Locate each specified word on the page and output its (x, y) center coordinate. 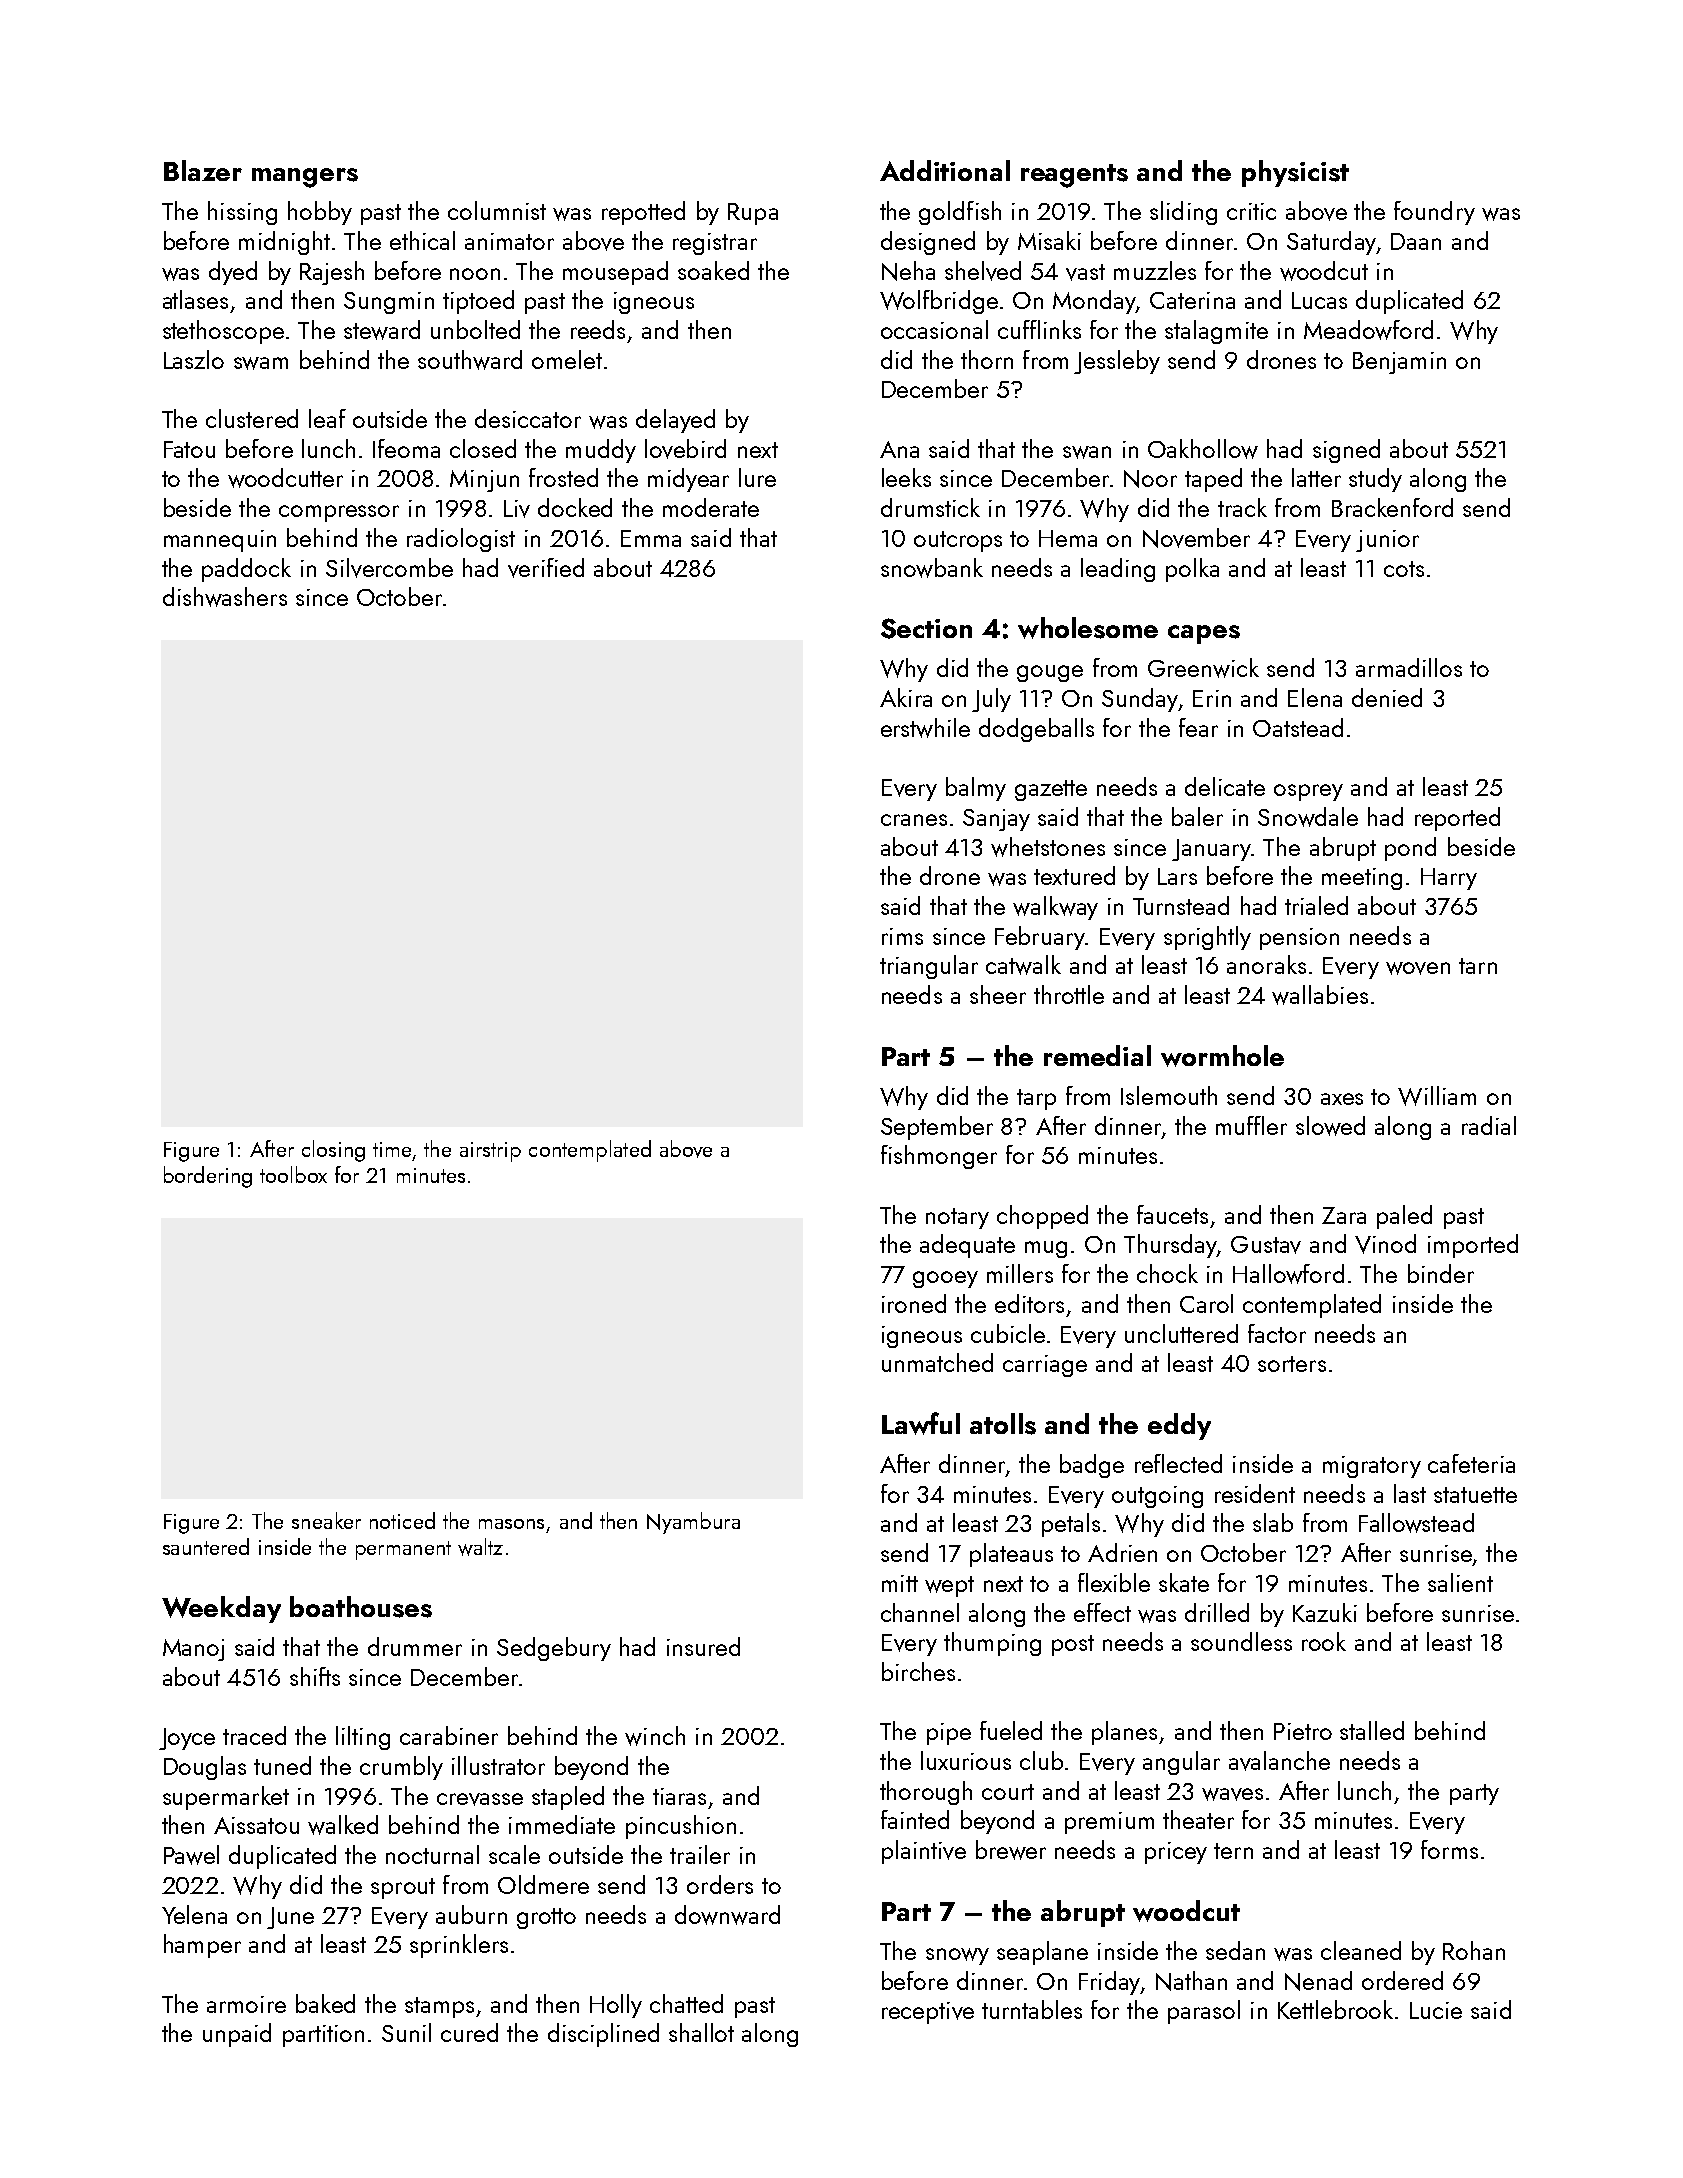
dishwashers (225, 597)
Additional (945, 170)
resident (1255, 1493)
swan (1087, 452)
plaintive (924, 1852)
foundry (1434, 213)
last (1410, 1493)
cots (1404, 569)
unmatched (937, 1362)
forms (1449, 1849)
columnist (497, 210)
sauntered (206, 1546)
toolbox (293, 1174)
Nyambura (693, 1523)
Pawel (191, 1855)
